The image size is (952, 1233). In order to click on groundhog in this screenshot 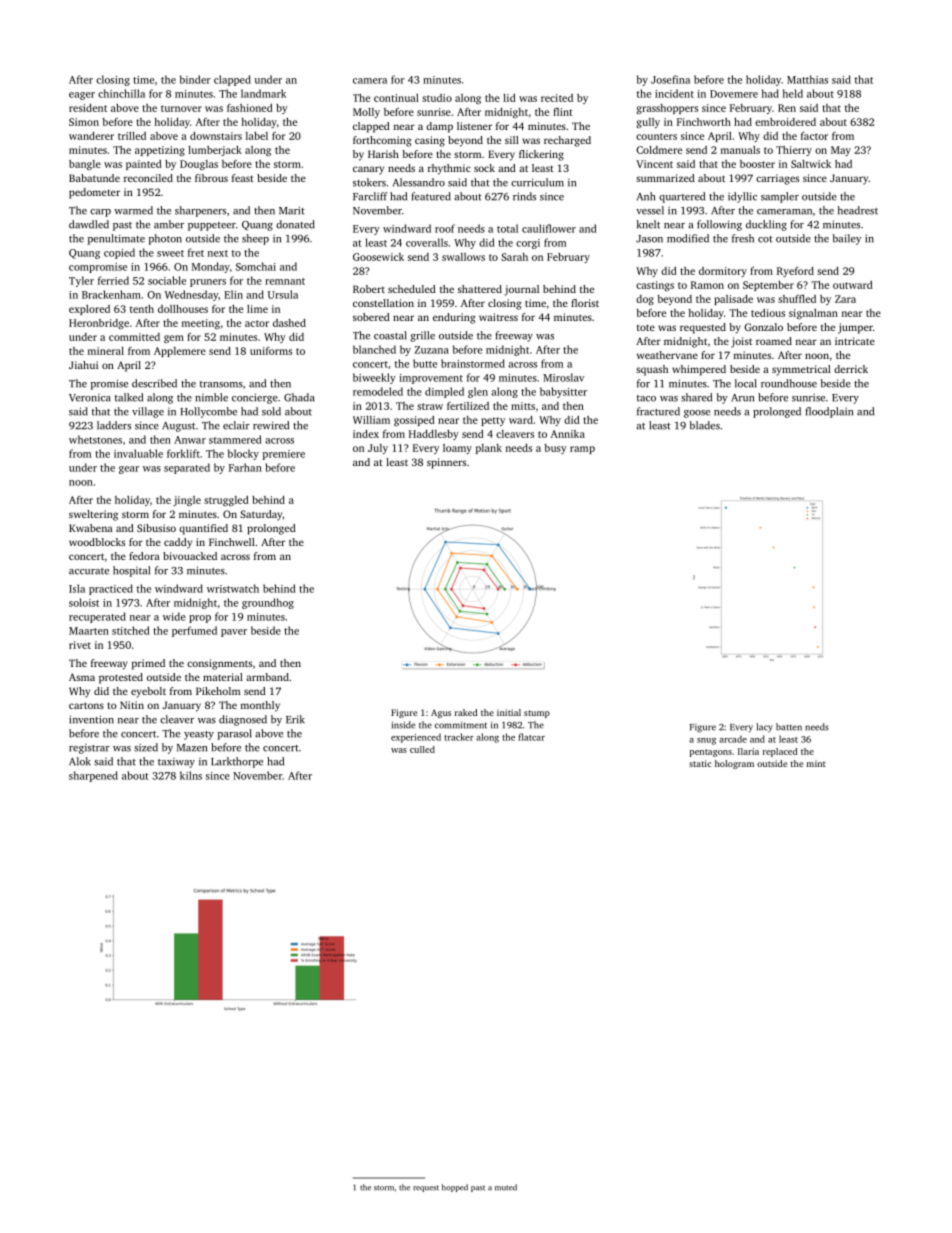, I will do `click(268, 603)`.
